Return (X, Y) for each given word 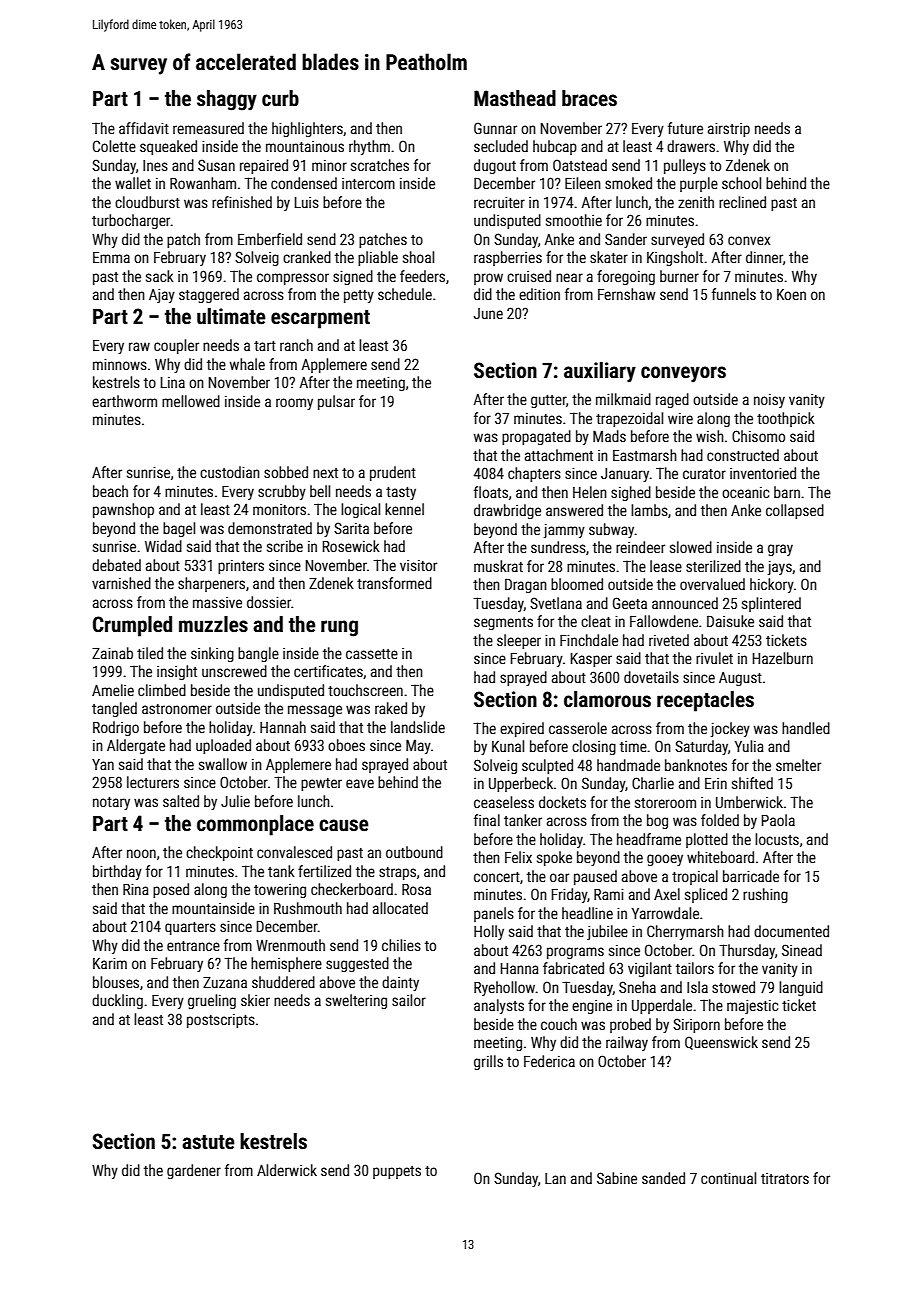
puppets (397, 1172)
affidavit (144, 128)
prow (488, 279)
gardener (194, 1171)
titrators (785, 1178)
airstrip (729, 130)
